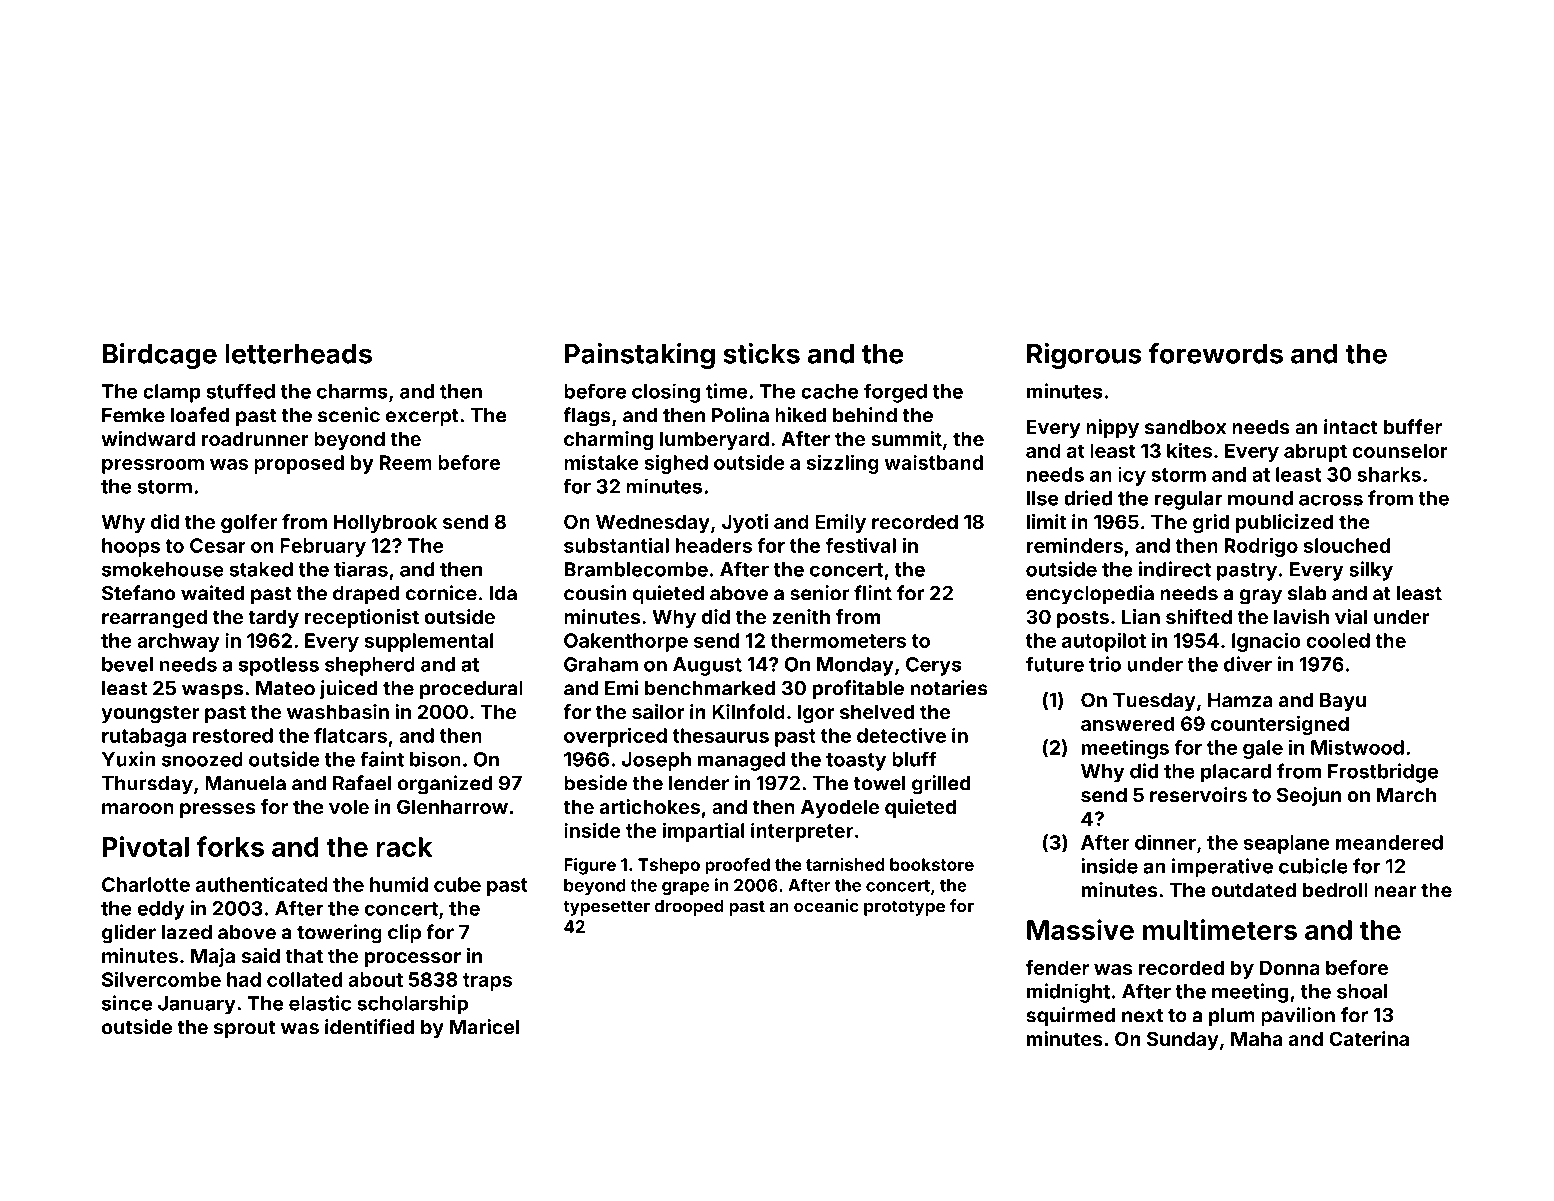  Describe the element at coordinates (626, 642) in the screenshot. I see `Oakenthorpe` at that location.
